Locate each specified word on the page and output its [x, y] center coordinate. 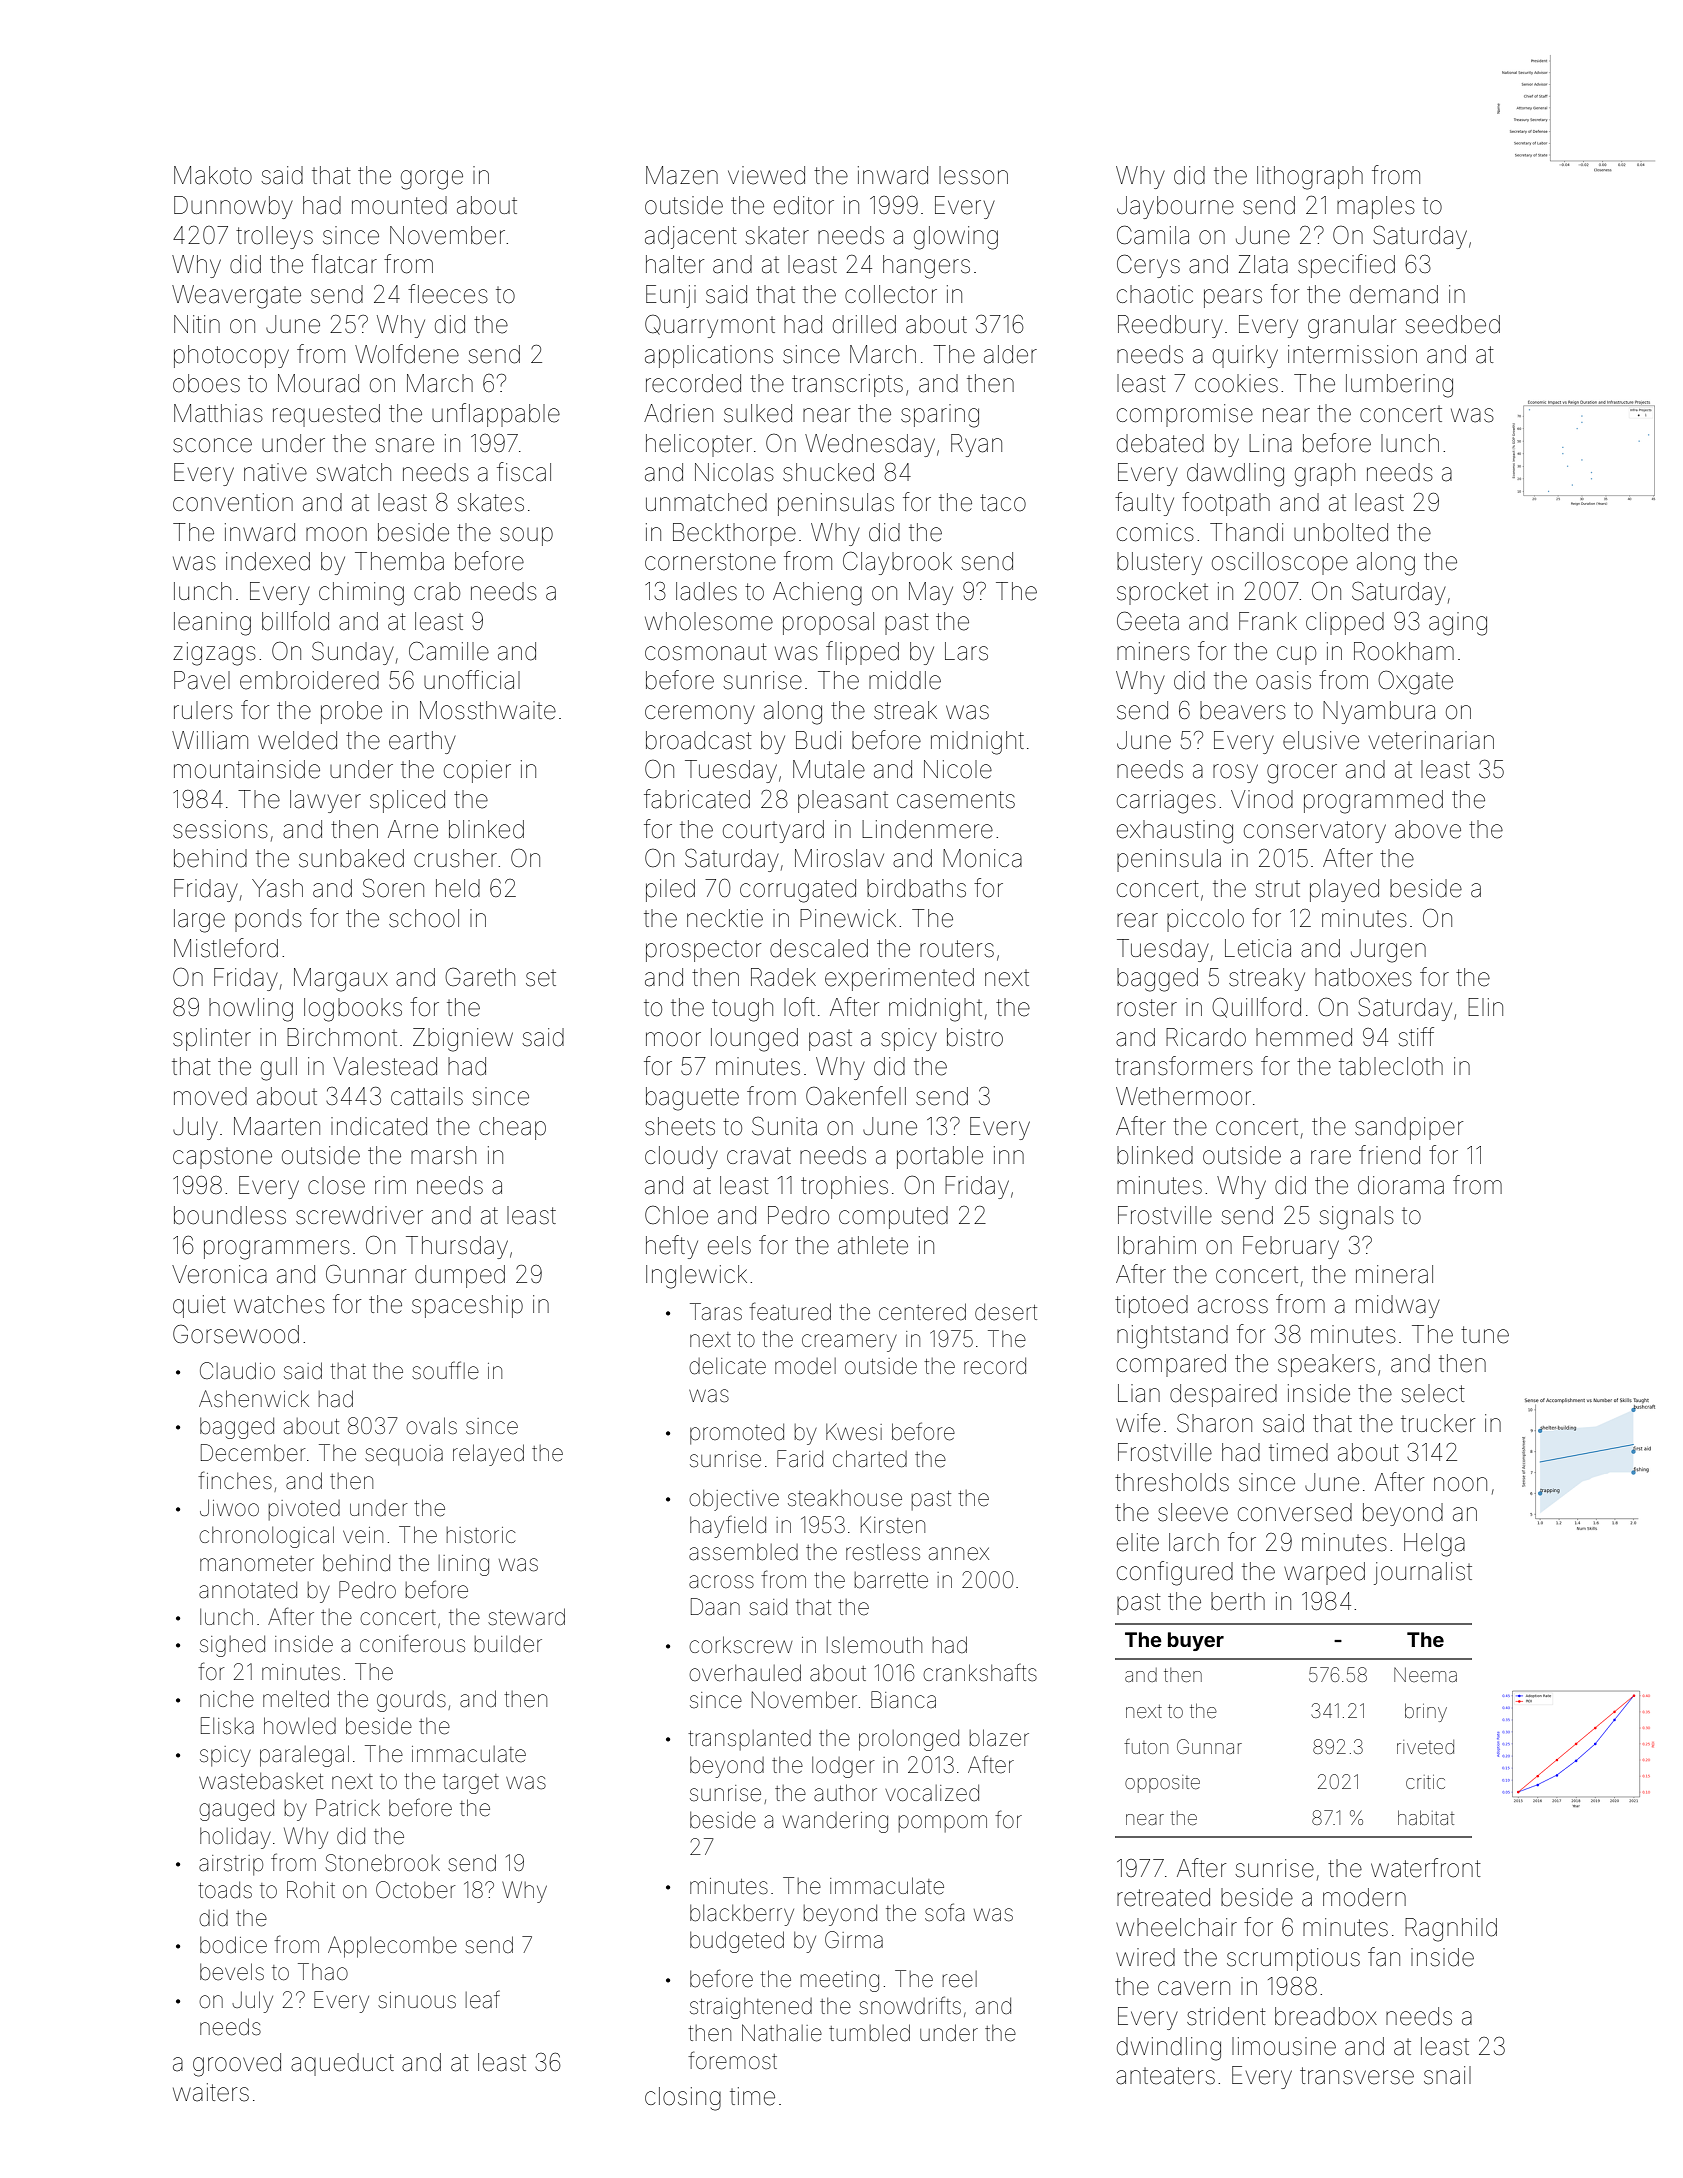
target [471, 1784]
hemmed [1304, 1037]
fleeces [448, 294]
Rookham [1404, 651]
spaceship [467, 1306]
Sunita [784, 1126]
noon [1460, 1484]
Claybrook [897, 563]
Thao [323, 1972]
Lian [1139, 1393]
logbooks [353, 1010]
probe [351, 712]
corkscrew [740, 1645]
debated [1160, 443]
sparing [940, 416]
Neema [1425, 1675]
